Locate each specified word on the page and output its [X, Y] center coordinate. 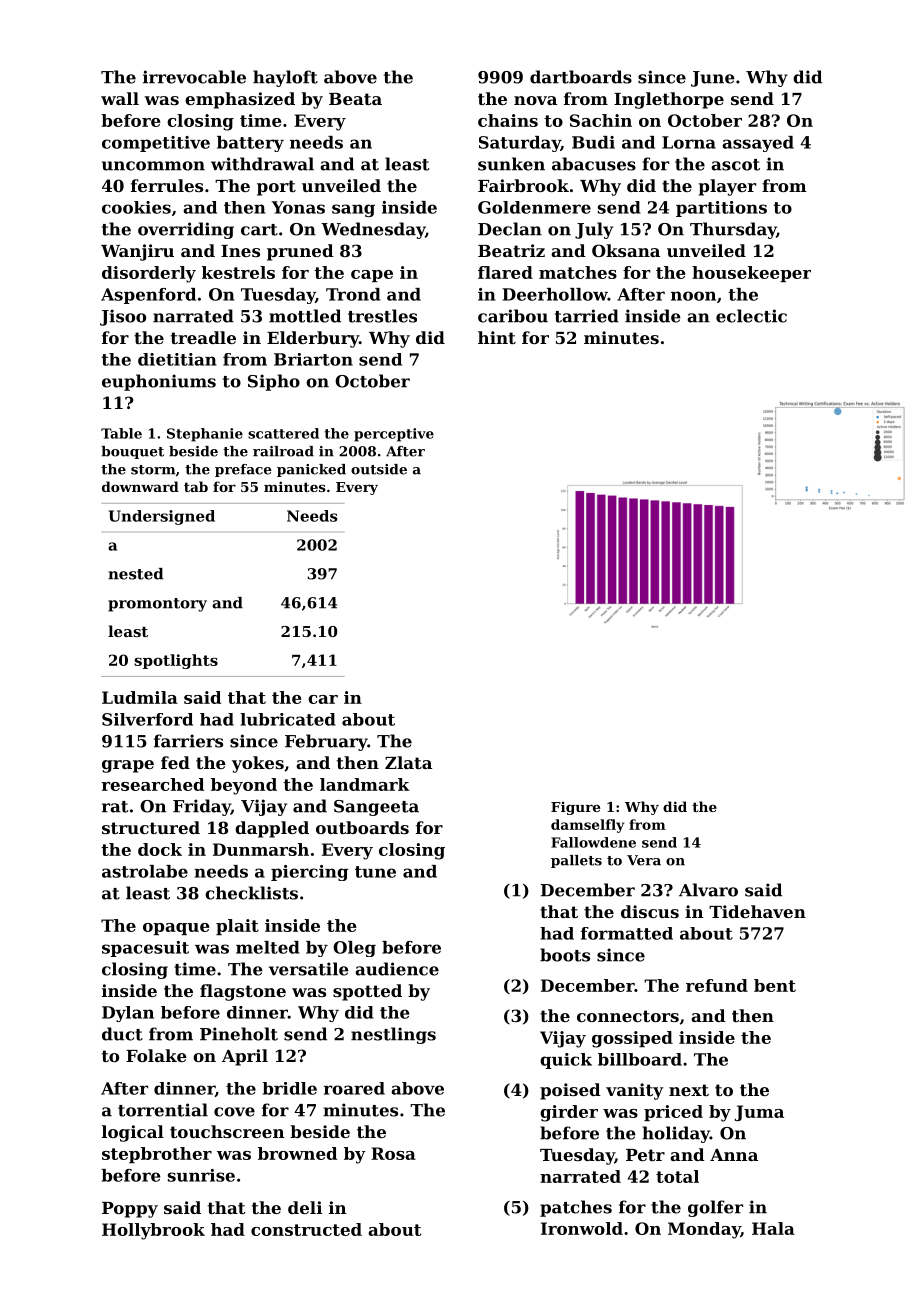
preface [243, 470]
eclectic [751, 316]
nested [136, 574]
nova [535, 100]
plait [237, 927]
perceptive [394, 435]
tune [375, 872]
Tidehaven [757, 911]
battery [250, 144]
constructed [306, 1229]
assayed [758, 144]
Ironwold [582, 1228]
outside [379, 469]
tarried [587, 316]
